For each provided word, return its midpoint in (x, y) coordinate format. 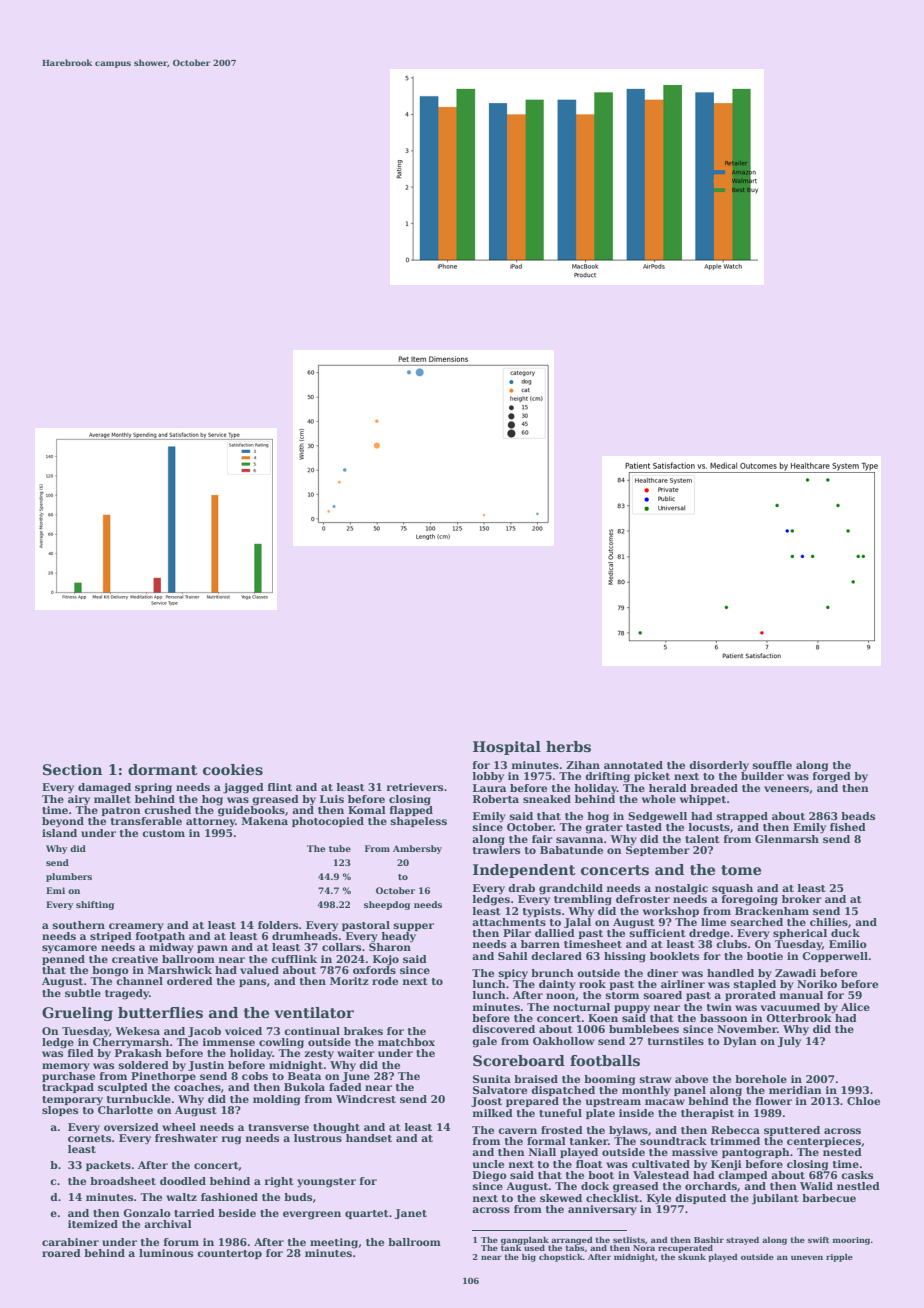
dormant (163, 769)
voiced (243, 1031)
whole (659, 799)
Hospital (507, 748)
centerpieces (824, 1142)
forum (181, 1242)
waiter (356, 1053)
